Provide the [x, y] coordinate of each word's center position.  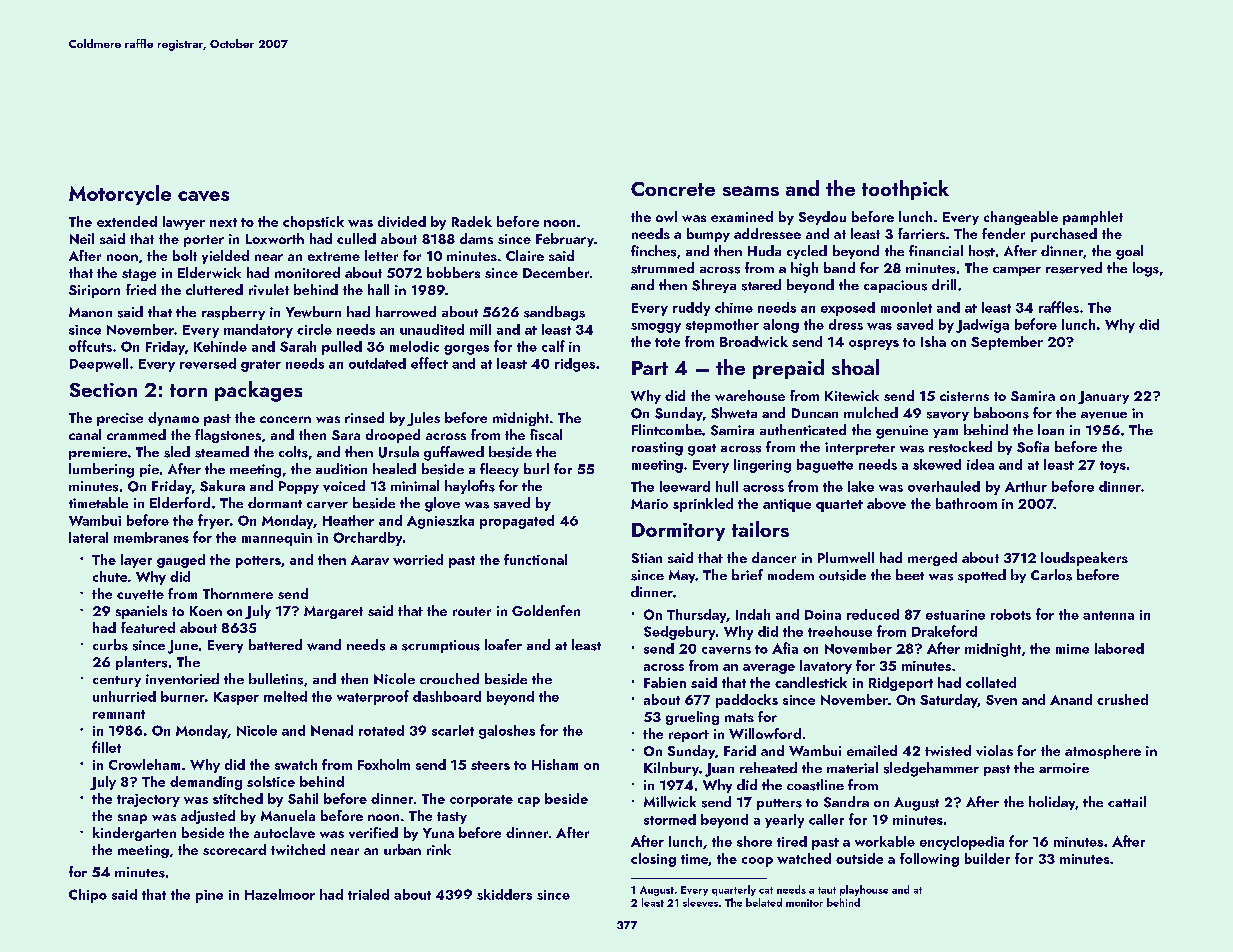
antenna [1108, 615]
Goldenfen [546, 610]
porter [204, 241]
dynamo [173, 419]
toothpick [905, 190]
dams [476, 238]
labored [1119, 648]
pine [209, 896]
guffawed [454, 453]
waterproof [373, 697]
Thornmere [238, 593]
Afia [785, 648]
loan [1051, 429]
